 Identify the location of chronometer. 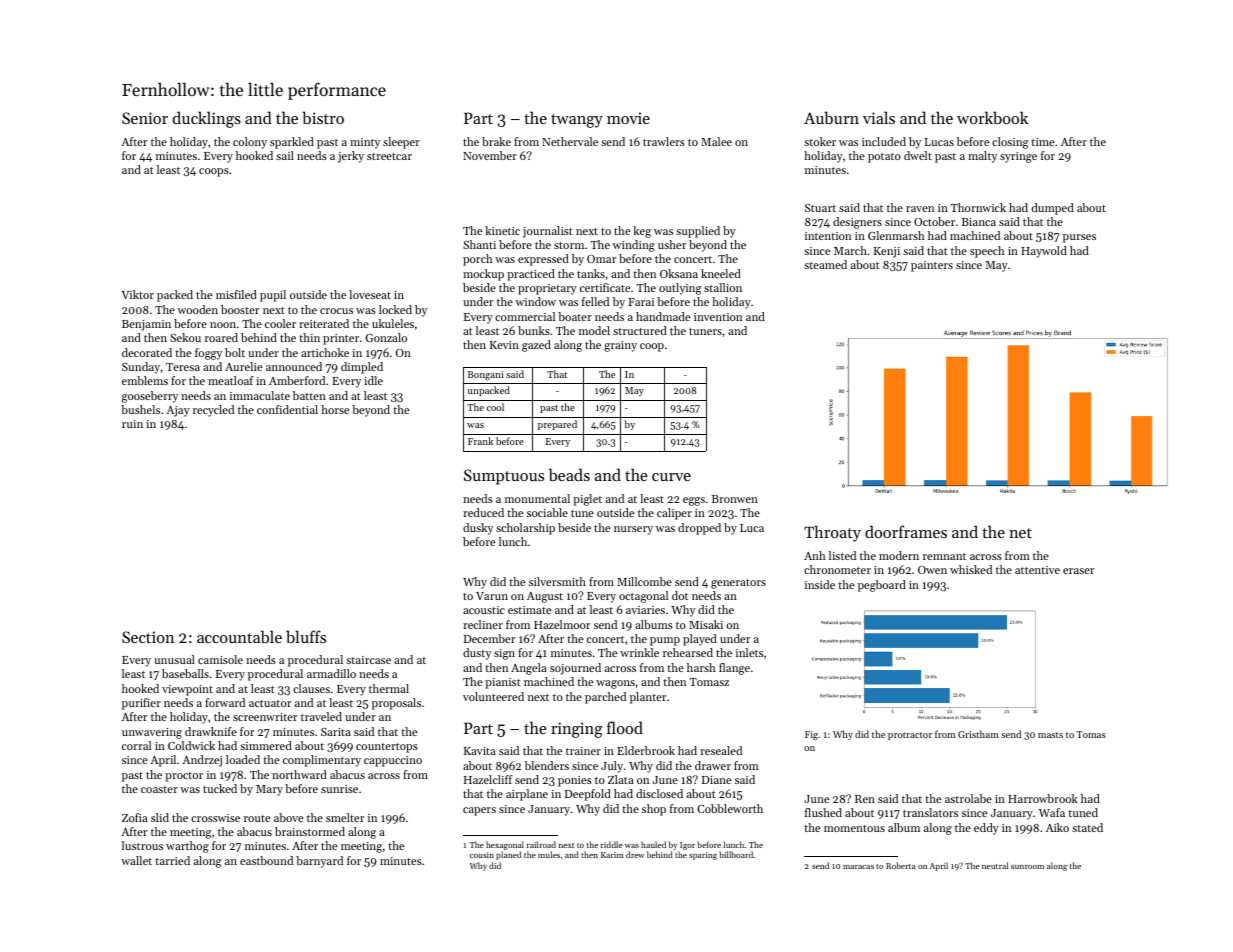
(837, 569).
